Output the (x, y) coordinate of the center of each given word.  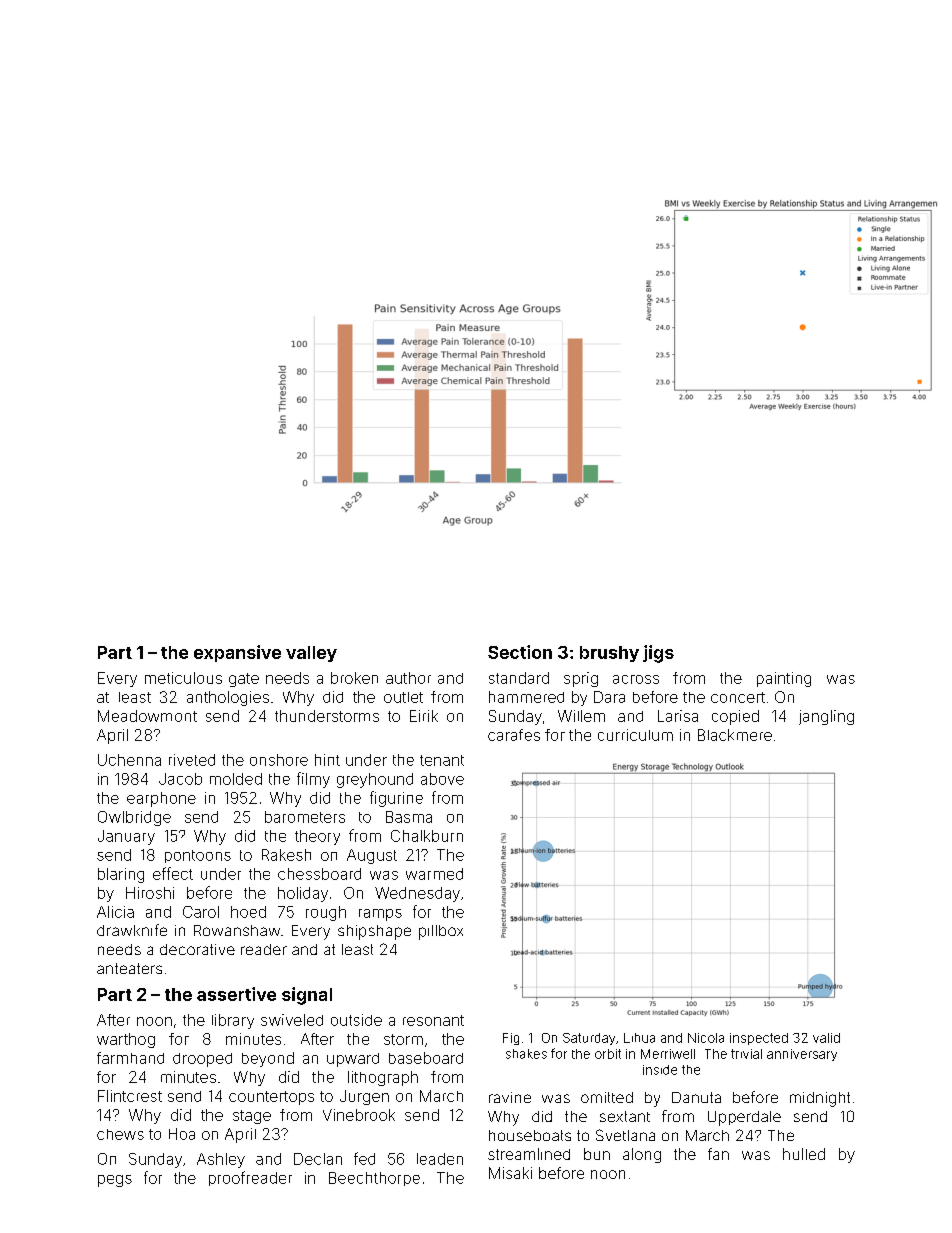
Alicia (115, 912)
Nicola (706, 1038)
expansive (237, 653)
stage (252, 1117)
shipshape (374, 932)
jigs (658, 654)
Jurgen (364, 1097)
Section (520, 652)
